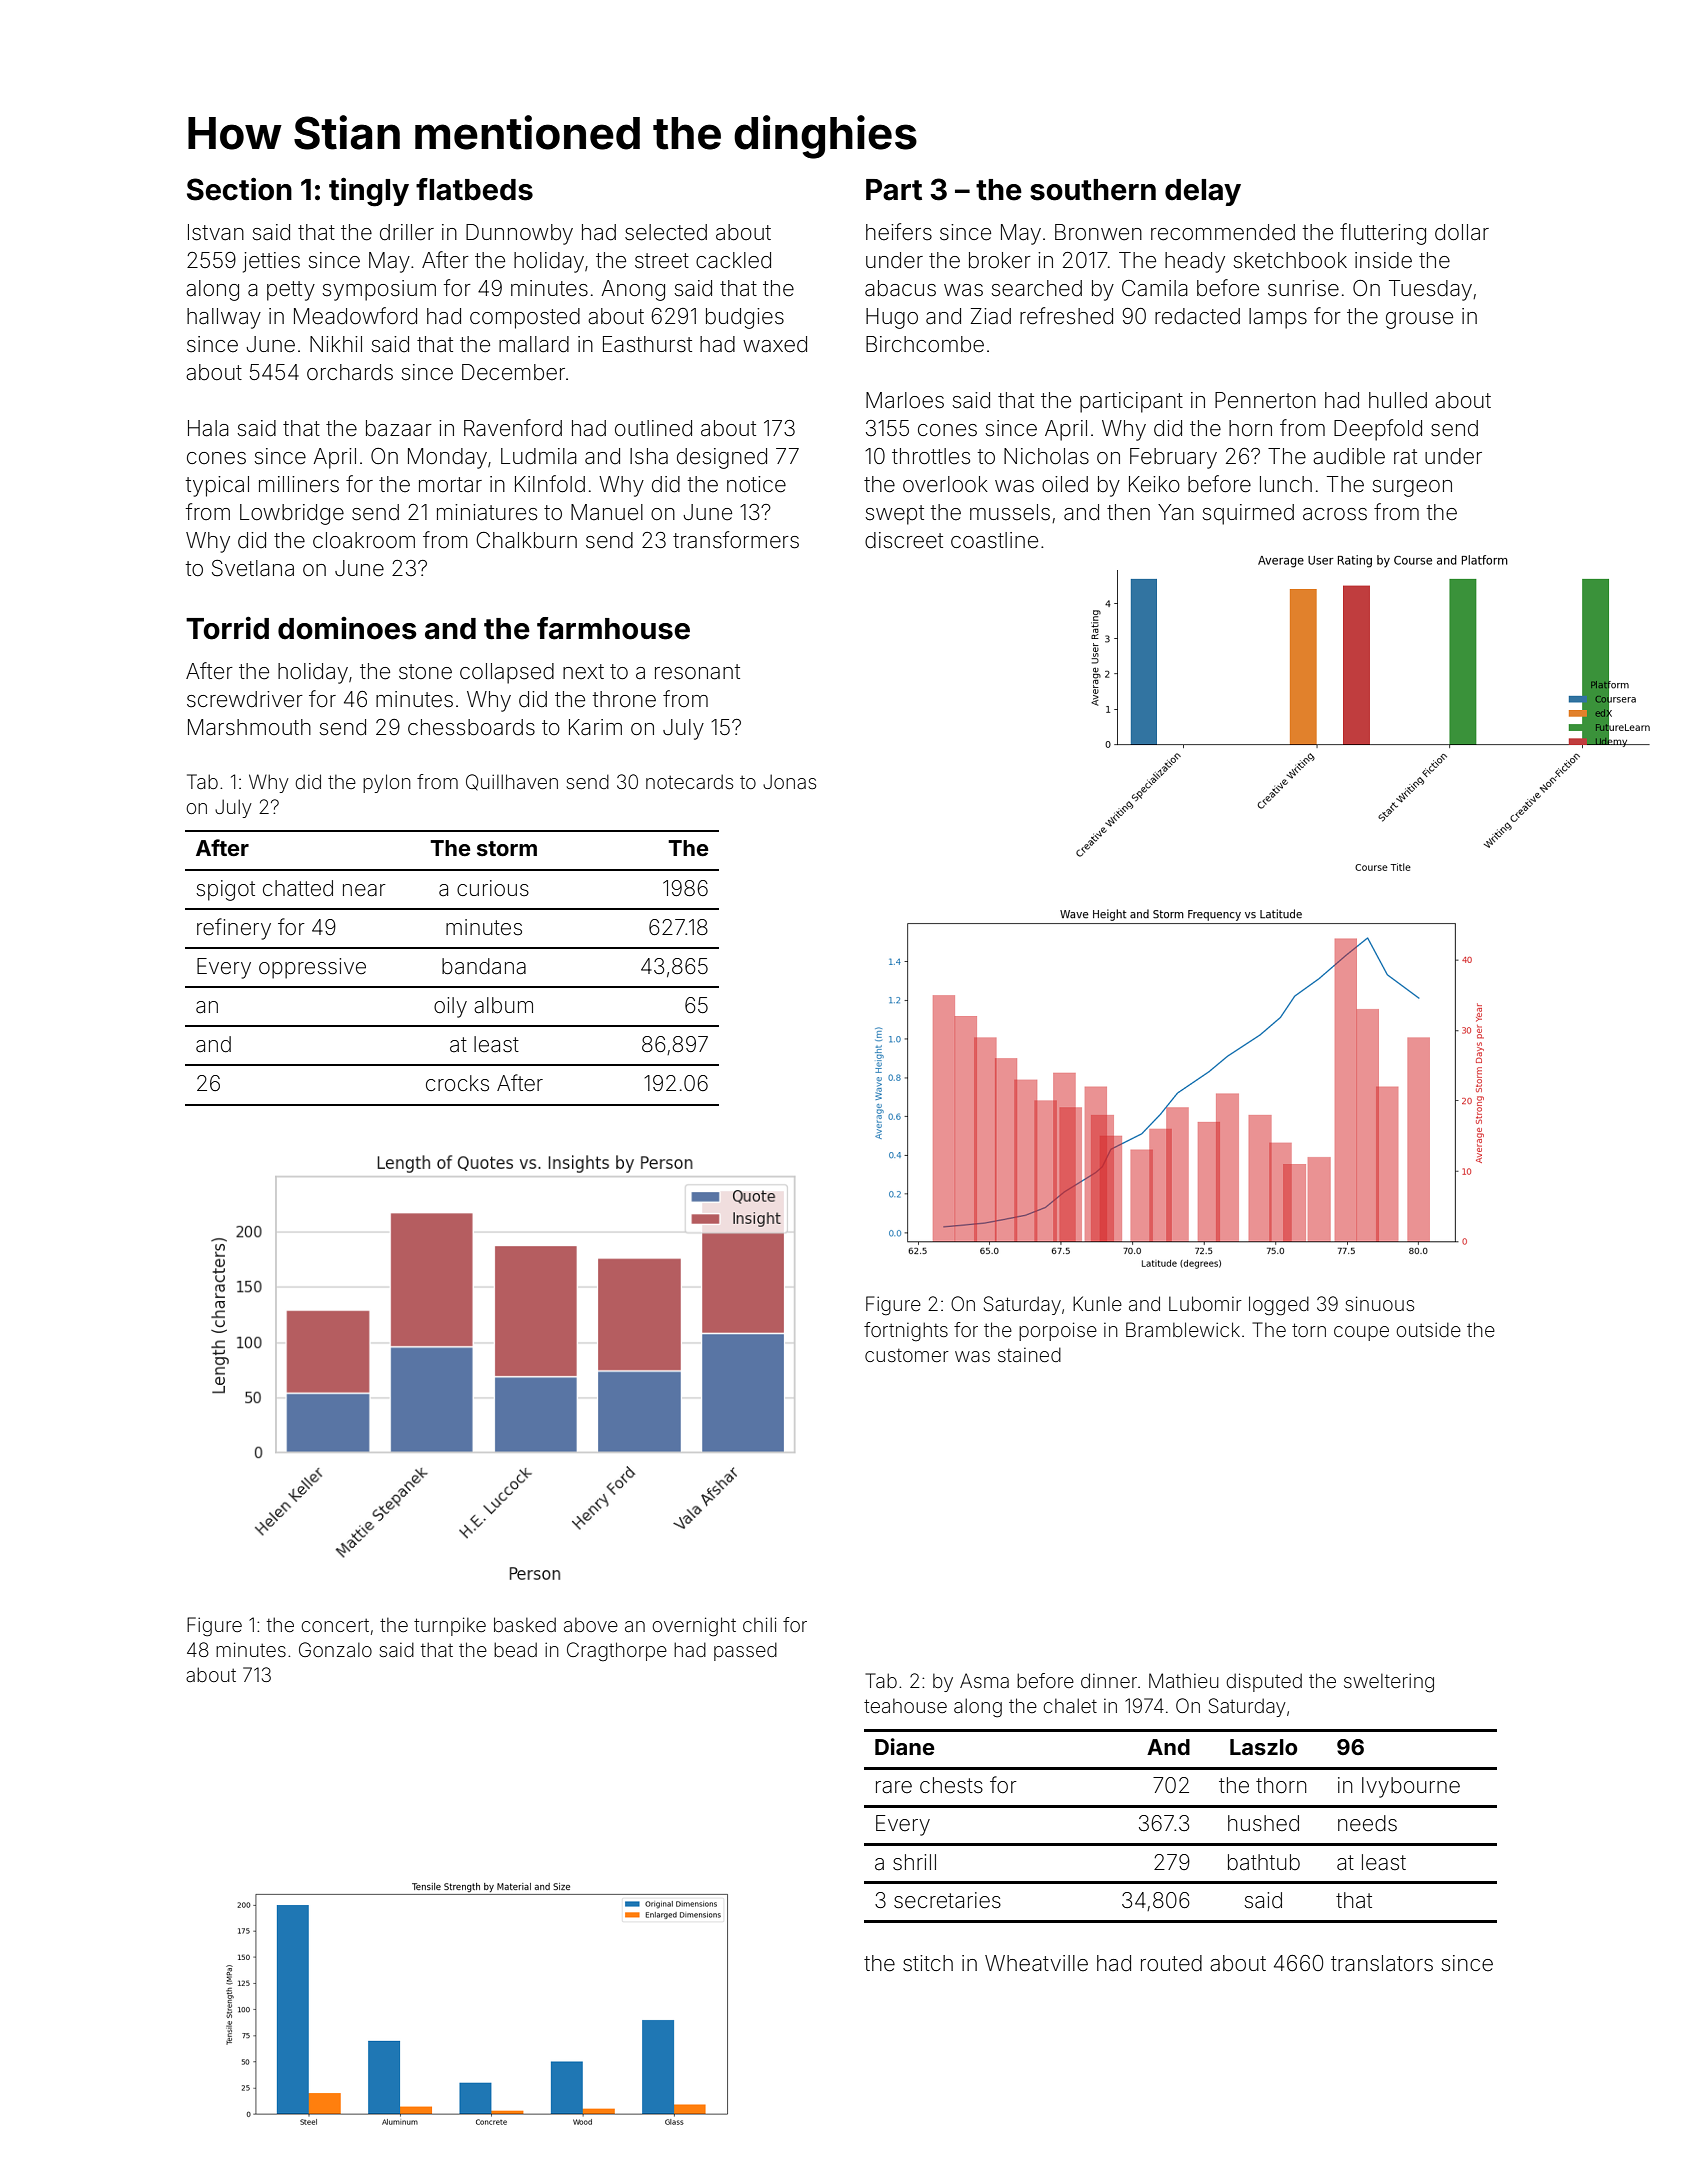 The width and height of the image is (1683, 2178). Describe the element at coordinates (335, 1649) in the image. I see `Gonzalo` at that location.
